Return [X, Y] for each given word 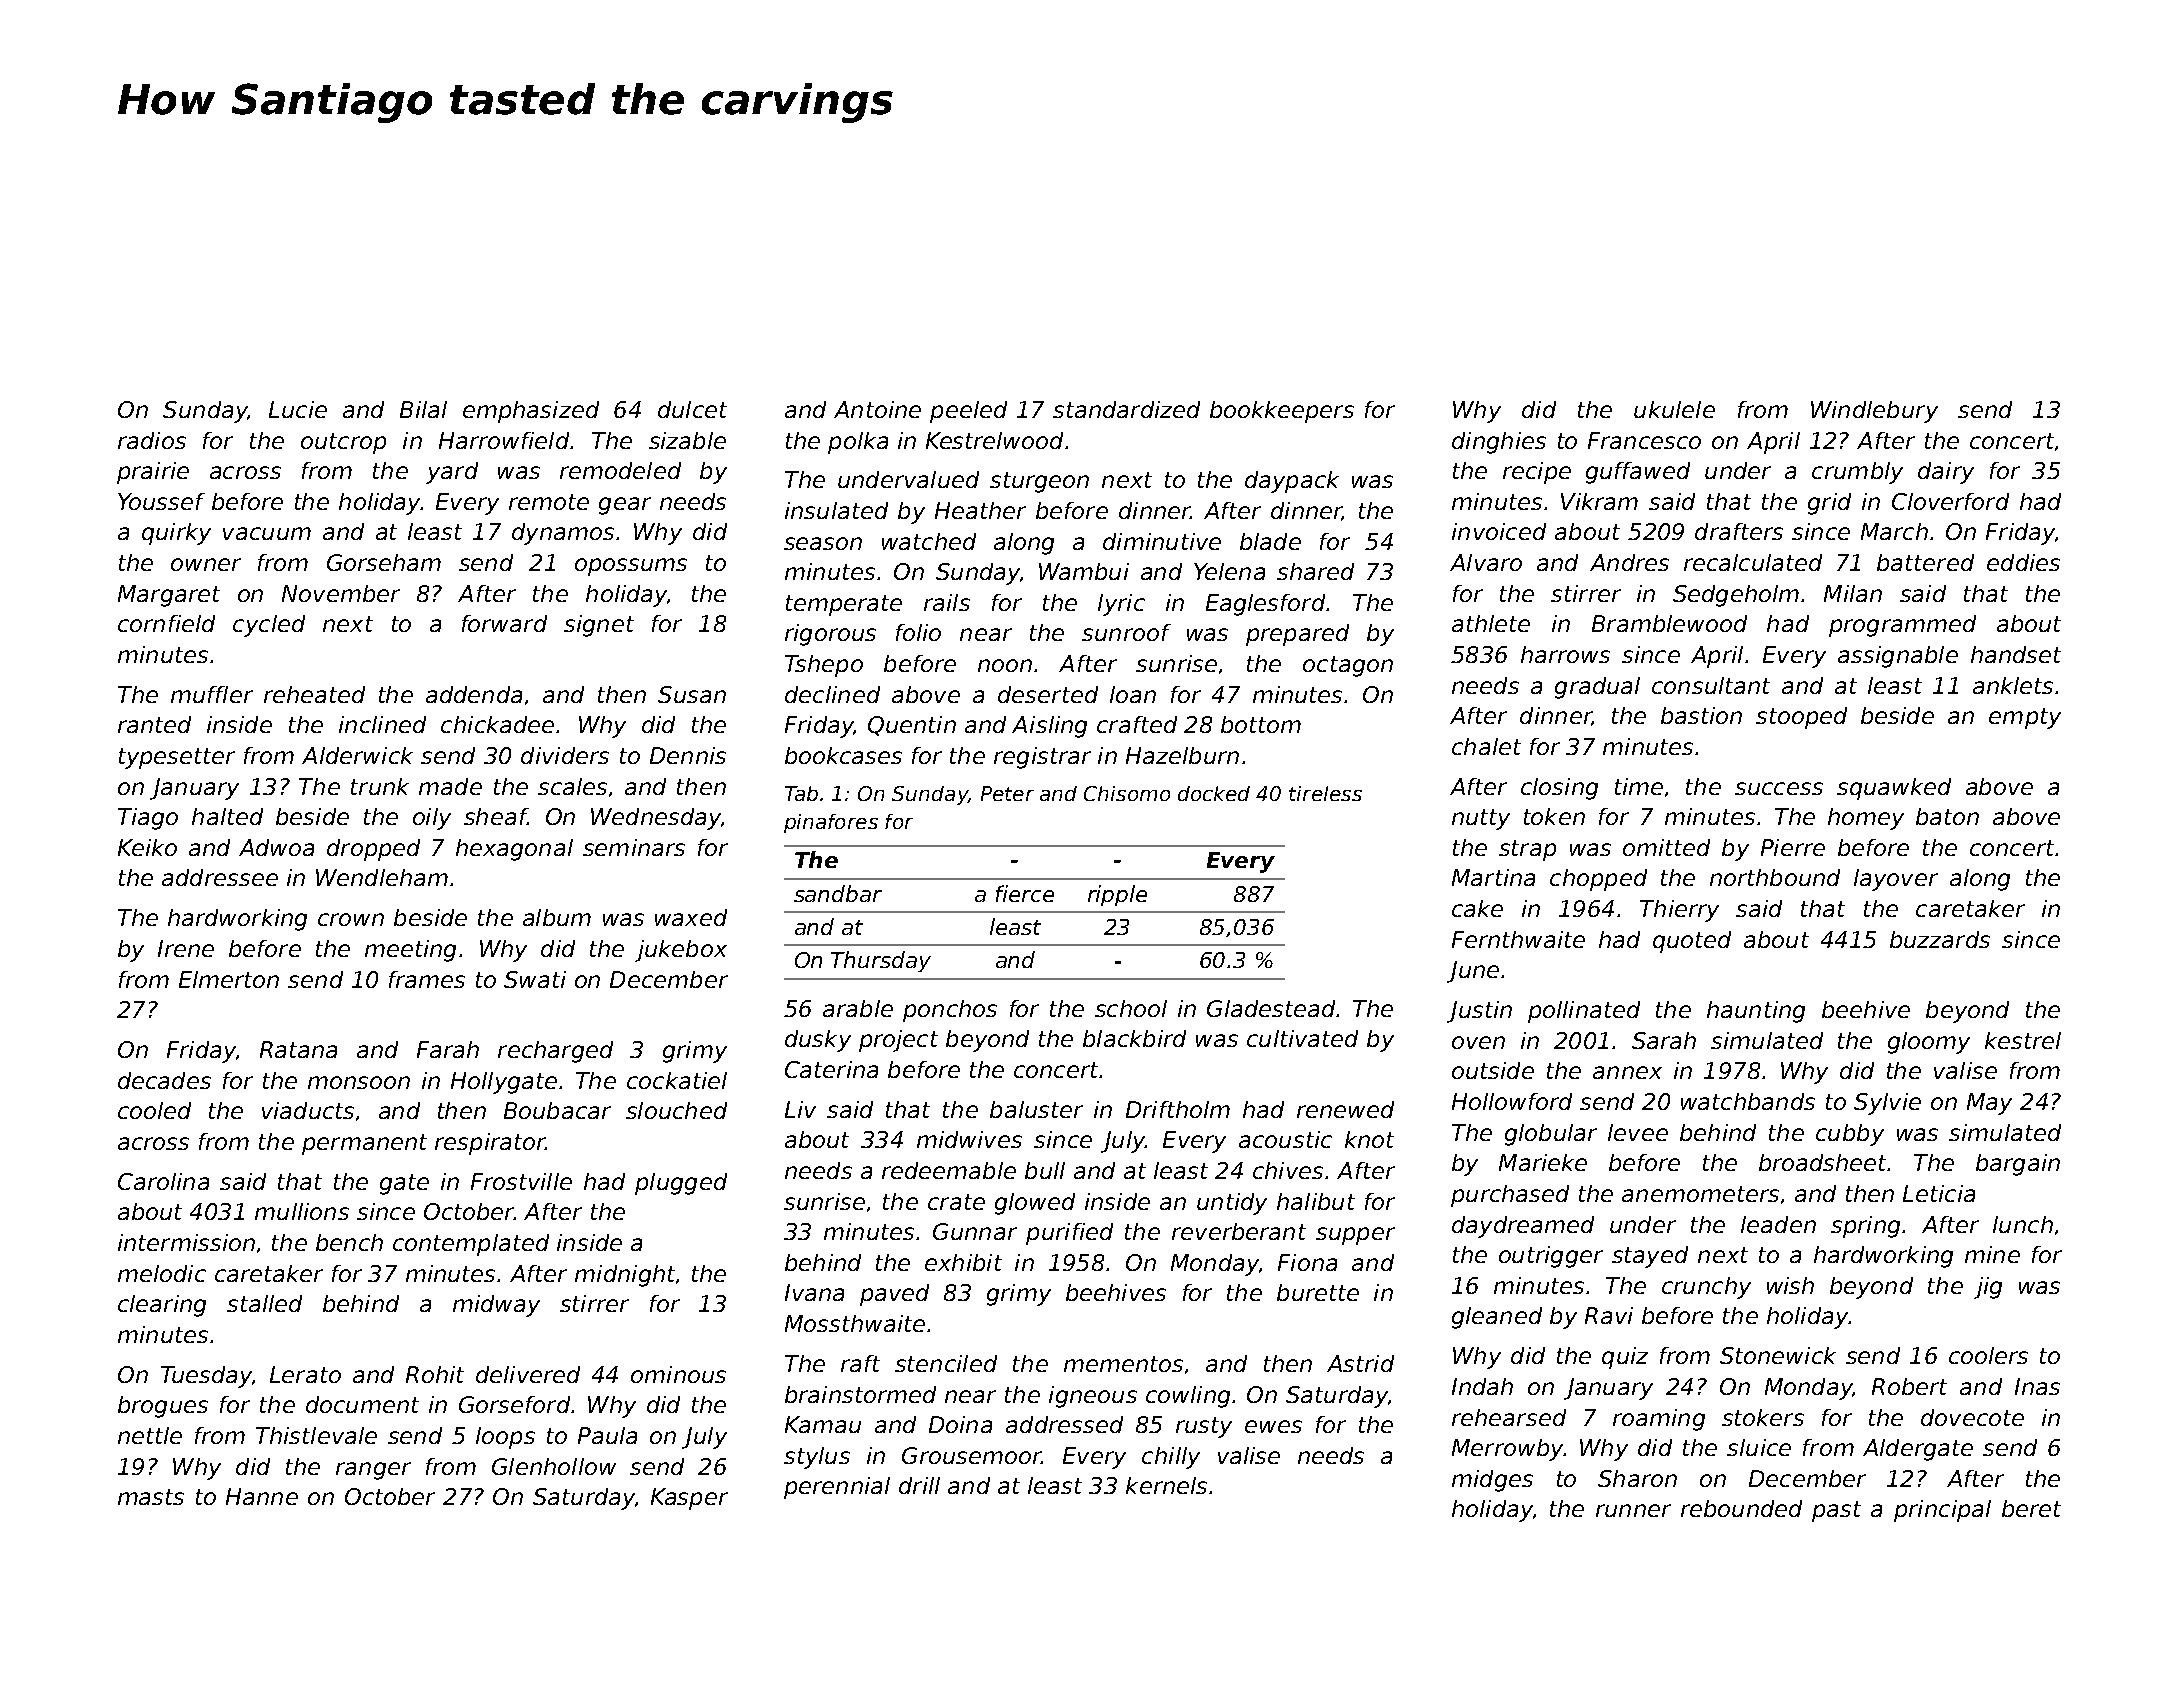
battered [1925, 562]
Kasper [689, 1499]
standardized [1126, 409]
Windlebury [1874, 412]
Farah [448, 1049]
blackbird [1134, 1038]
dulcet [692, 409]
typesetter [177, 758]
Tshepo [824, 666]
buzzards [1940, 939]
